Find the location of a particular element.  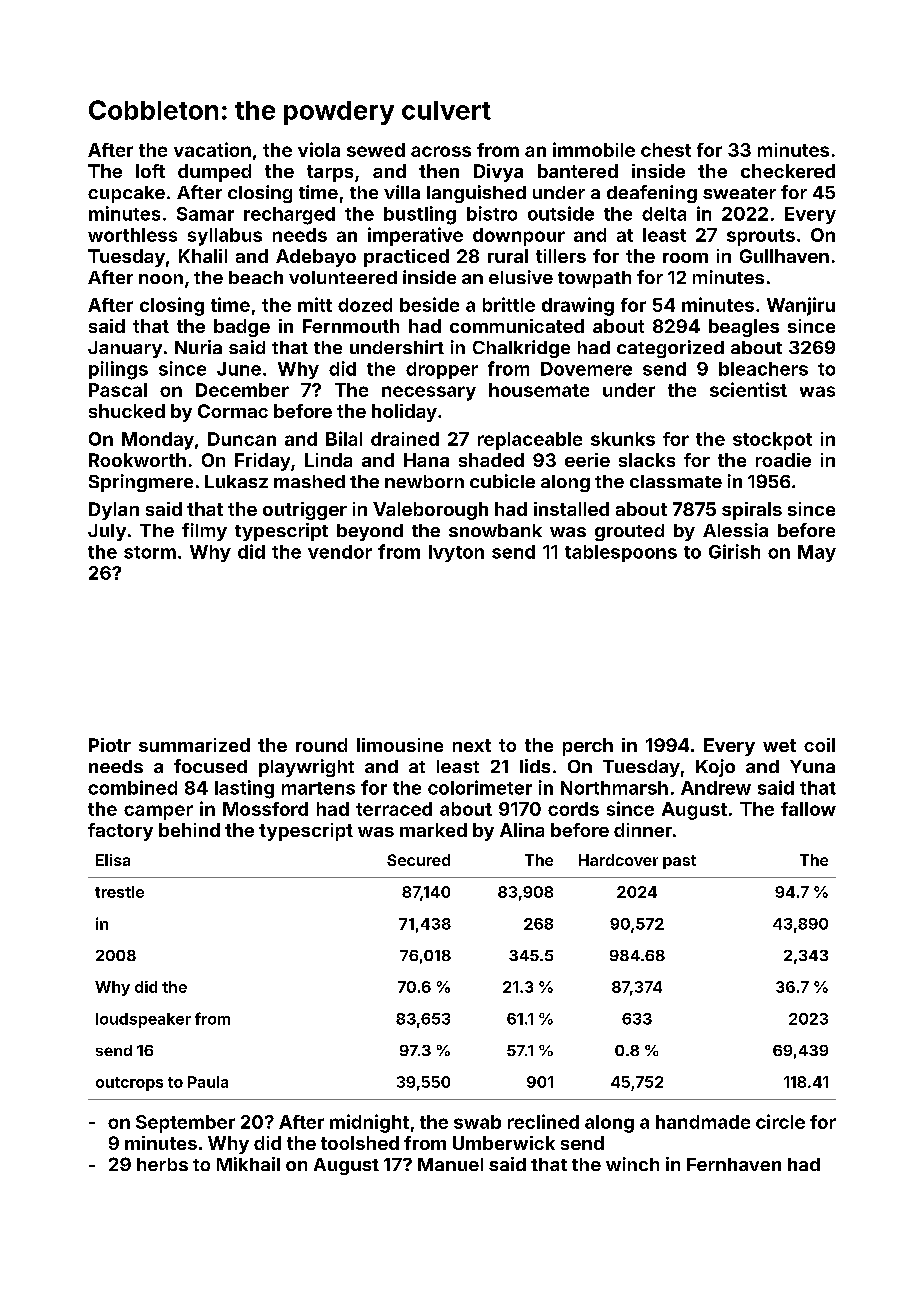

past is located at coordinates (679, 862).
